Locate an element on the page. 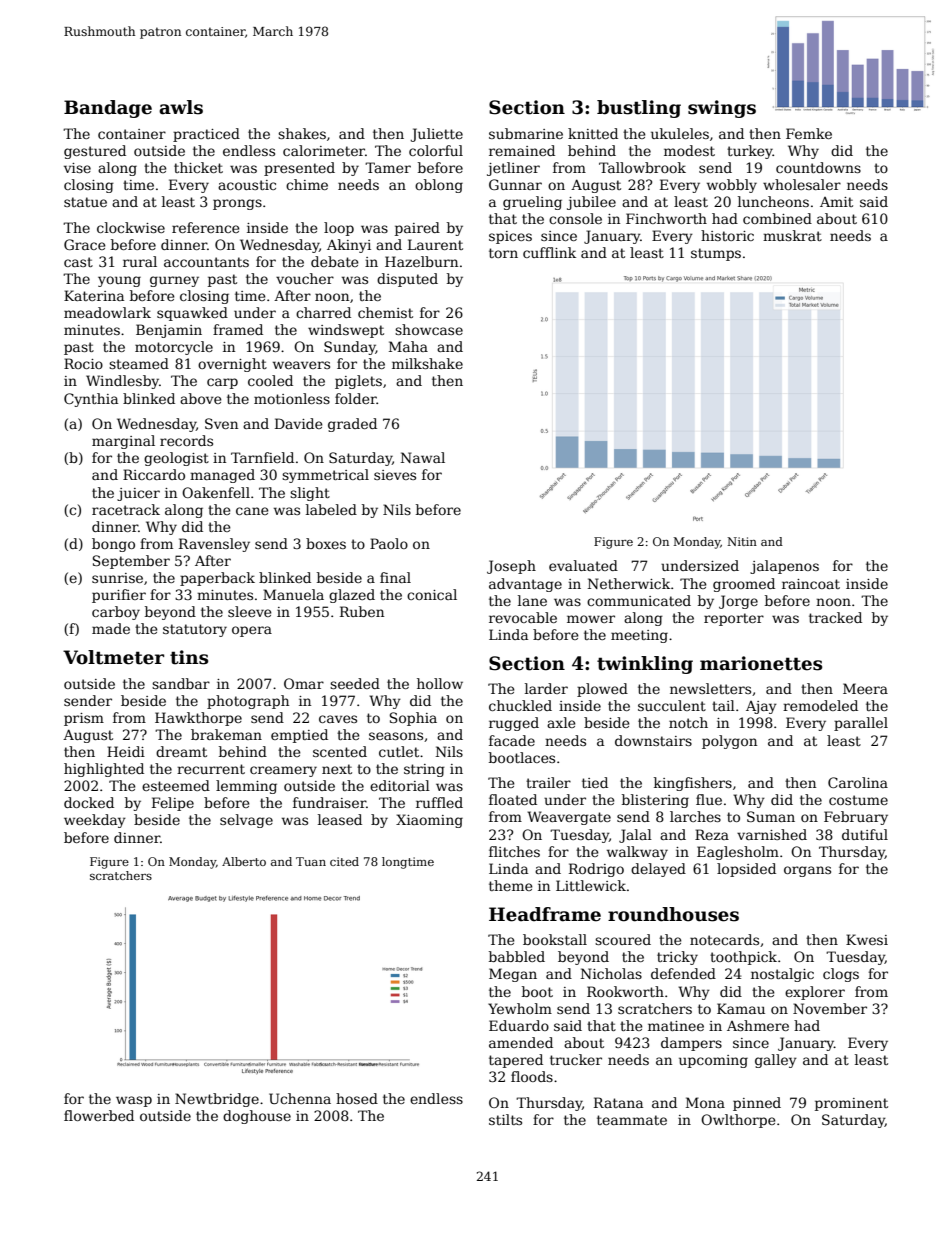 The height and width of the page is (1233, 952). sunrise is located at coordinates (117, 578).
